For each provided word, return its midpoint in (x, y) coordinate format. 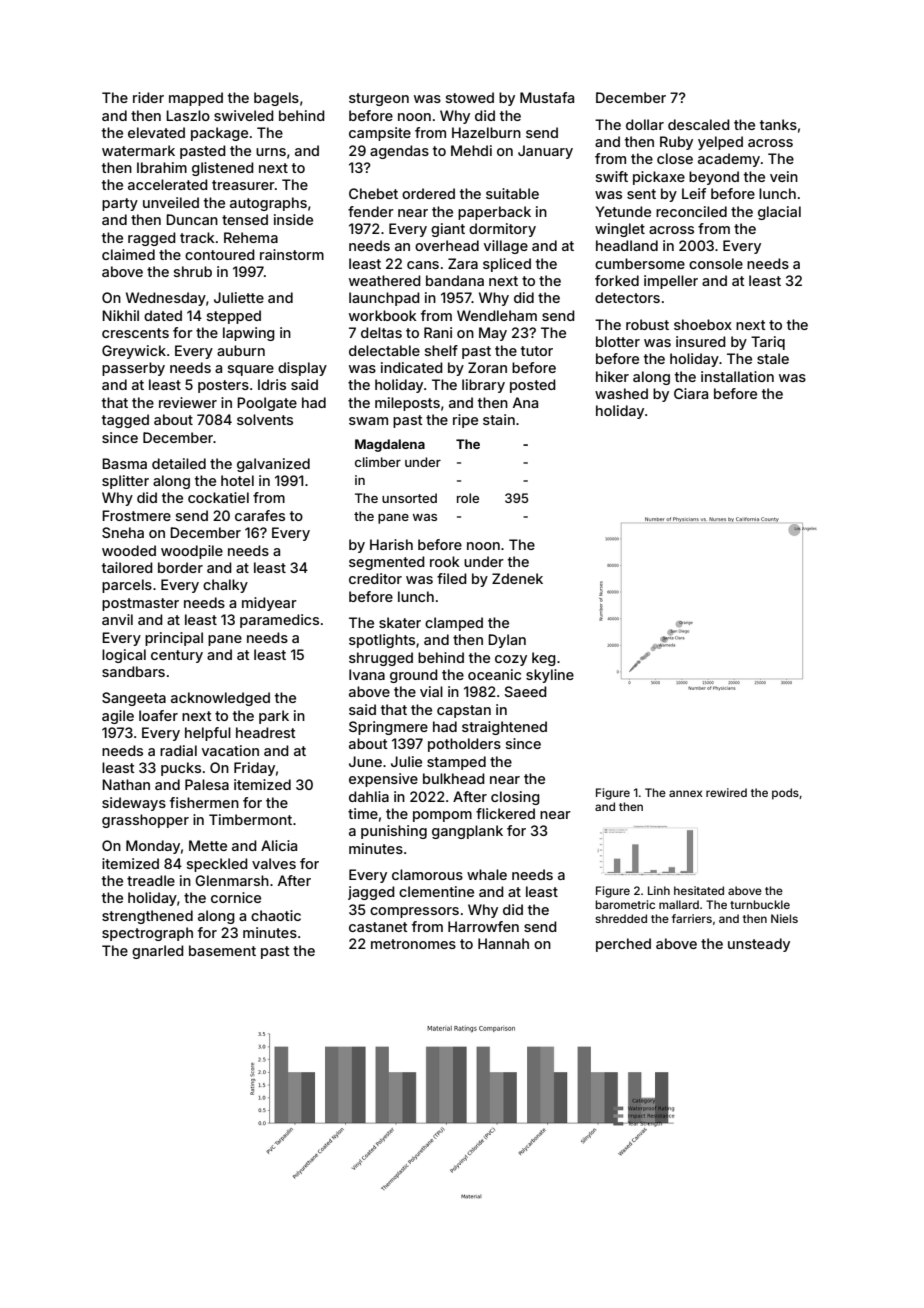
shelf (441, 350)
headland (627, 245)
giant (448, 230)
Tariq (768, 343)
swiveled (244, 115)
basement (222, 950)
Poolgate (267, 404)
